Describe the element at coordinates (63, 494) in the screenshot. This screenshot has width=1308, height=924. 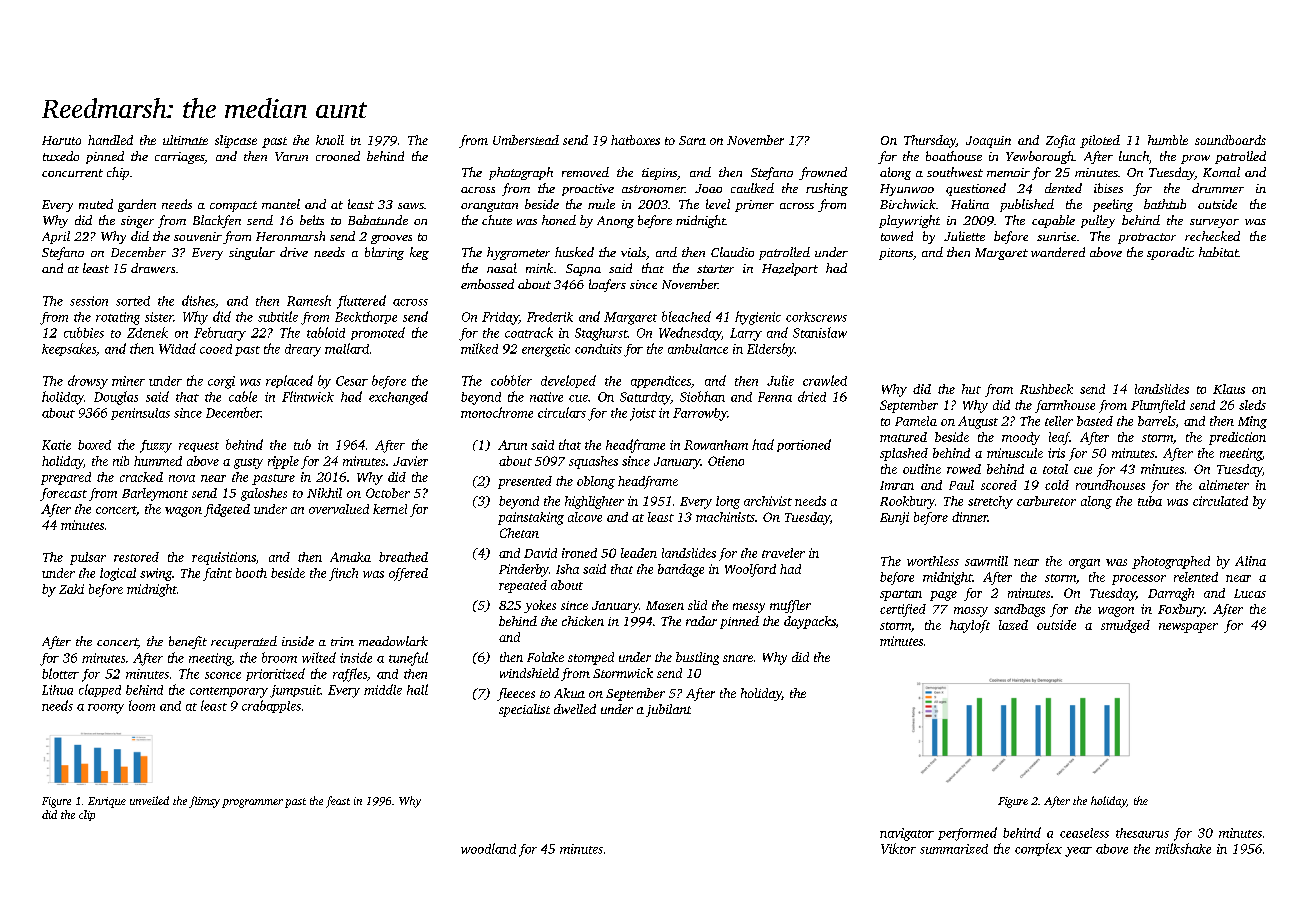
I see `forecast` at that location.
